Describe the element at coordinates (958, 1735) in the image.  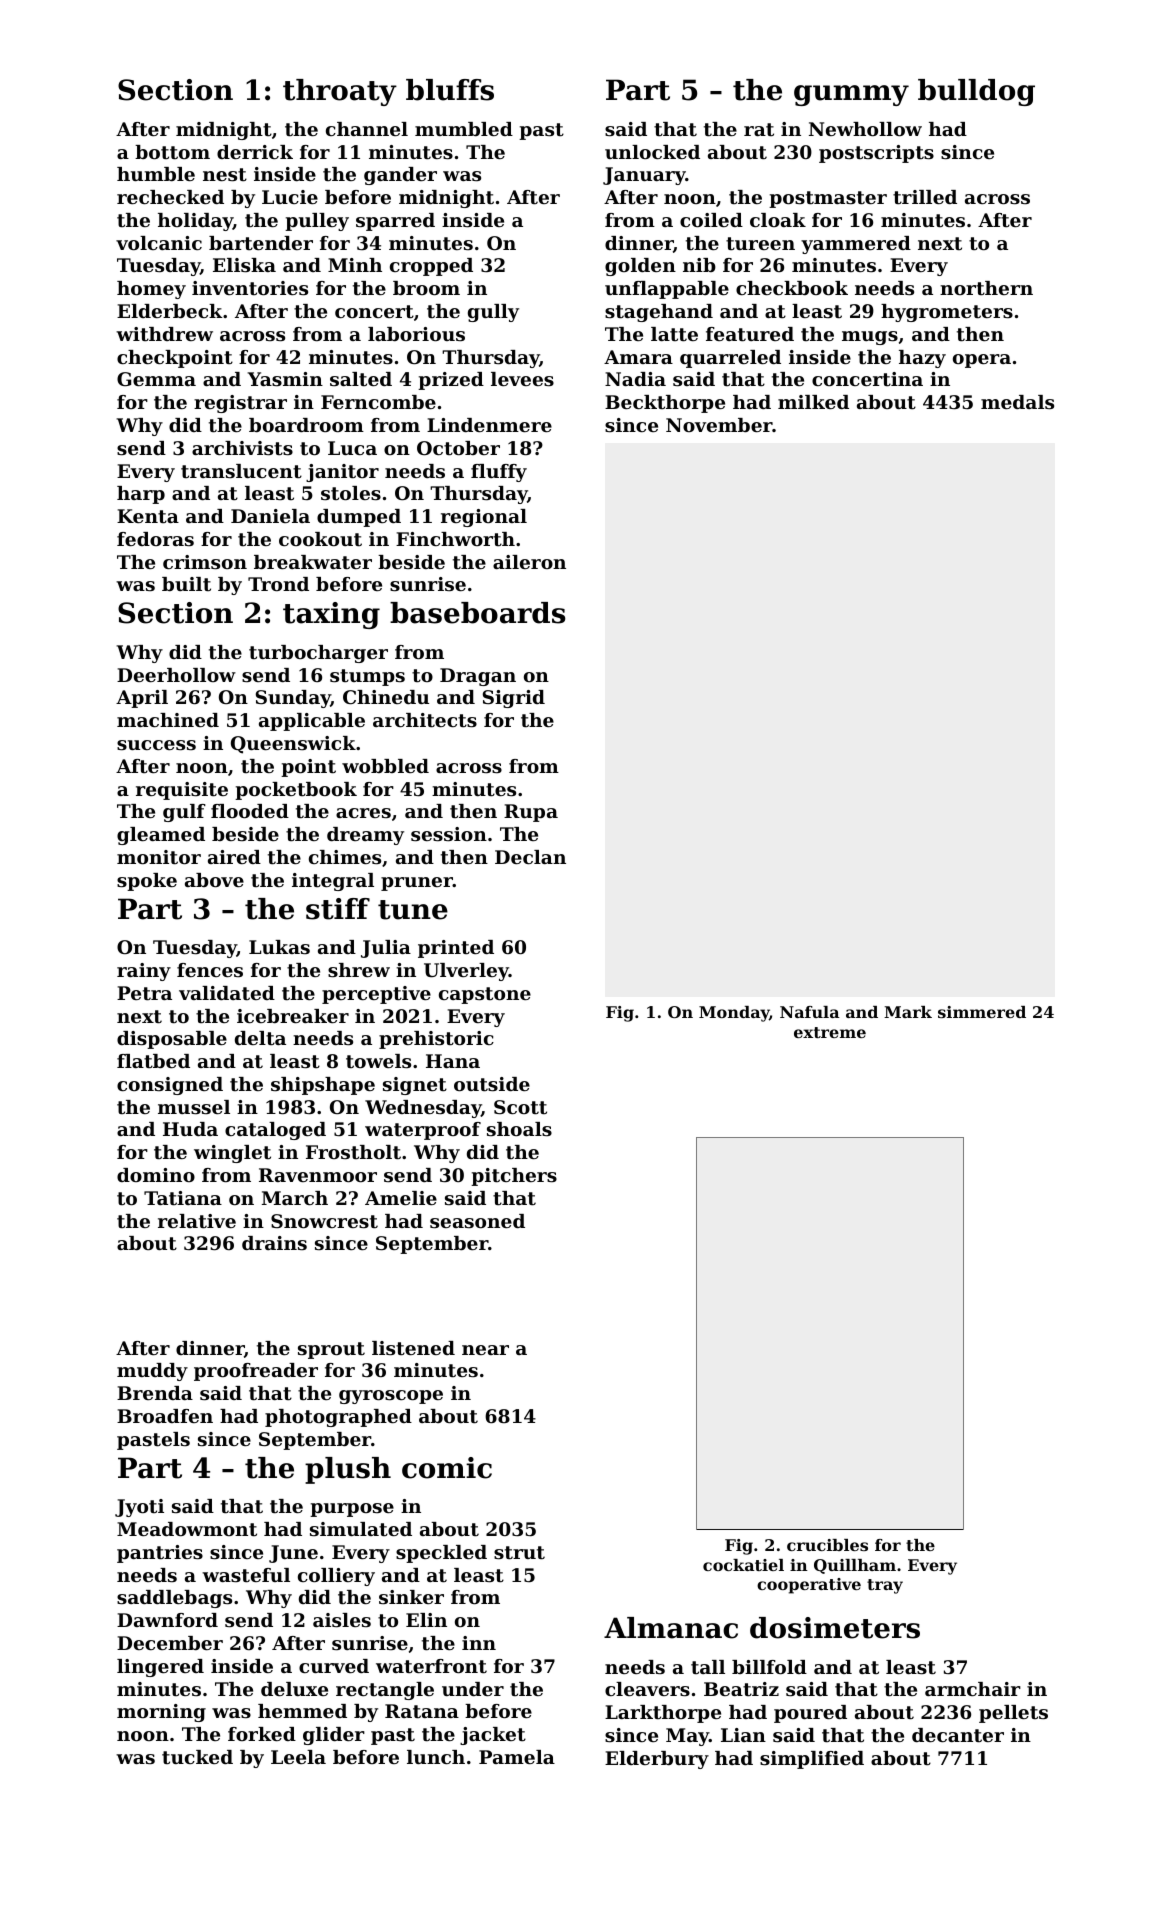
I see `decanter` at that location.
